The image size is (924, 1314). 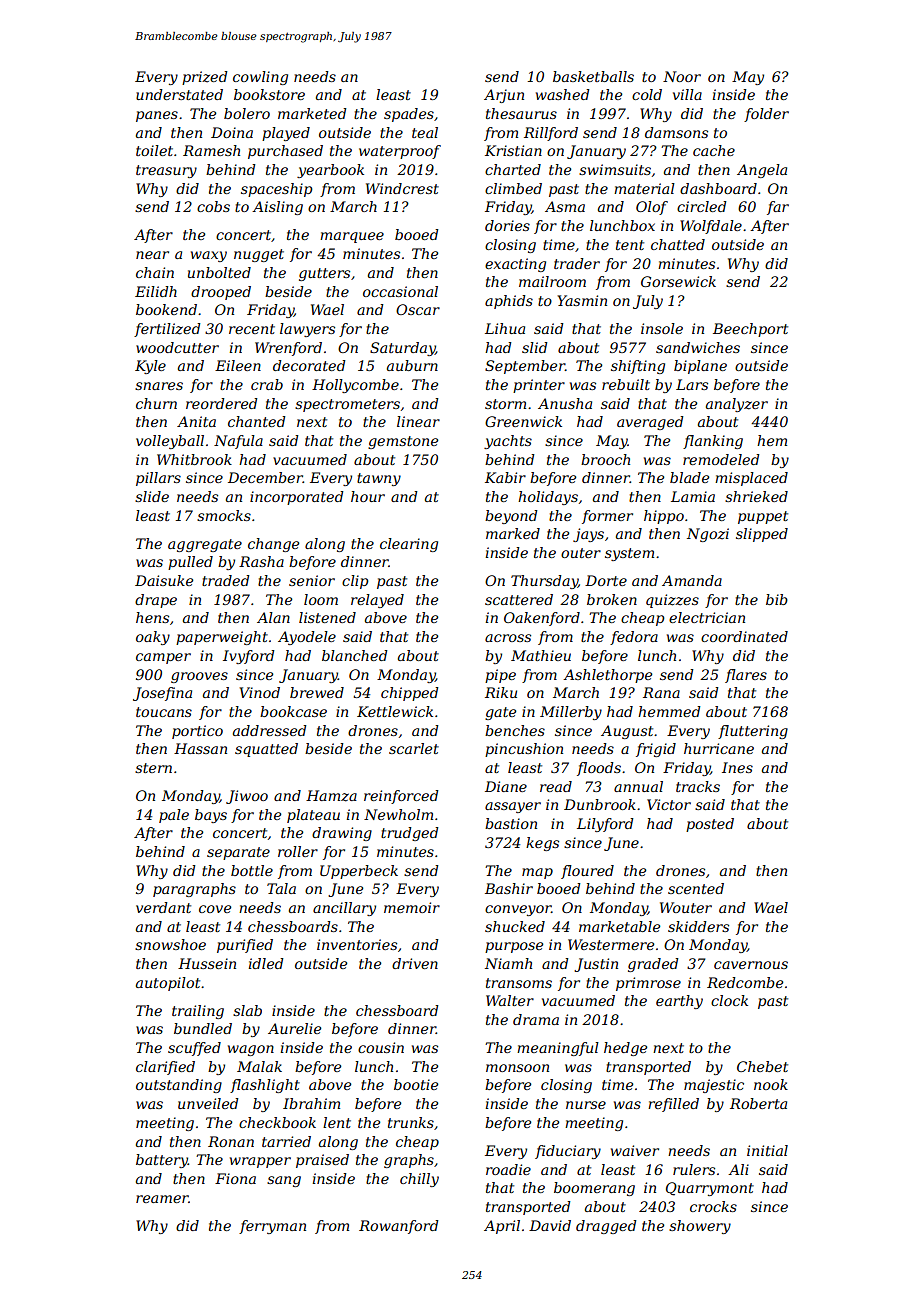 I want to click on Victor, so click(x=669, y=804).
